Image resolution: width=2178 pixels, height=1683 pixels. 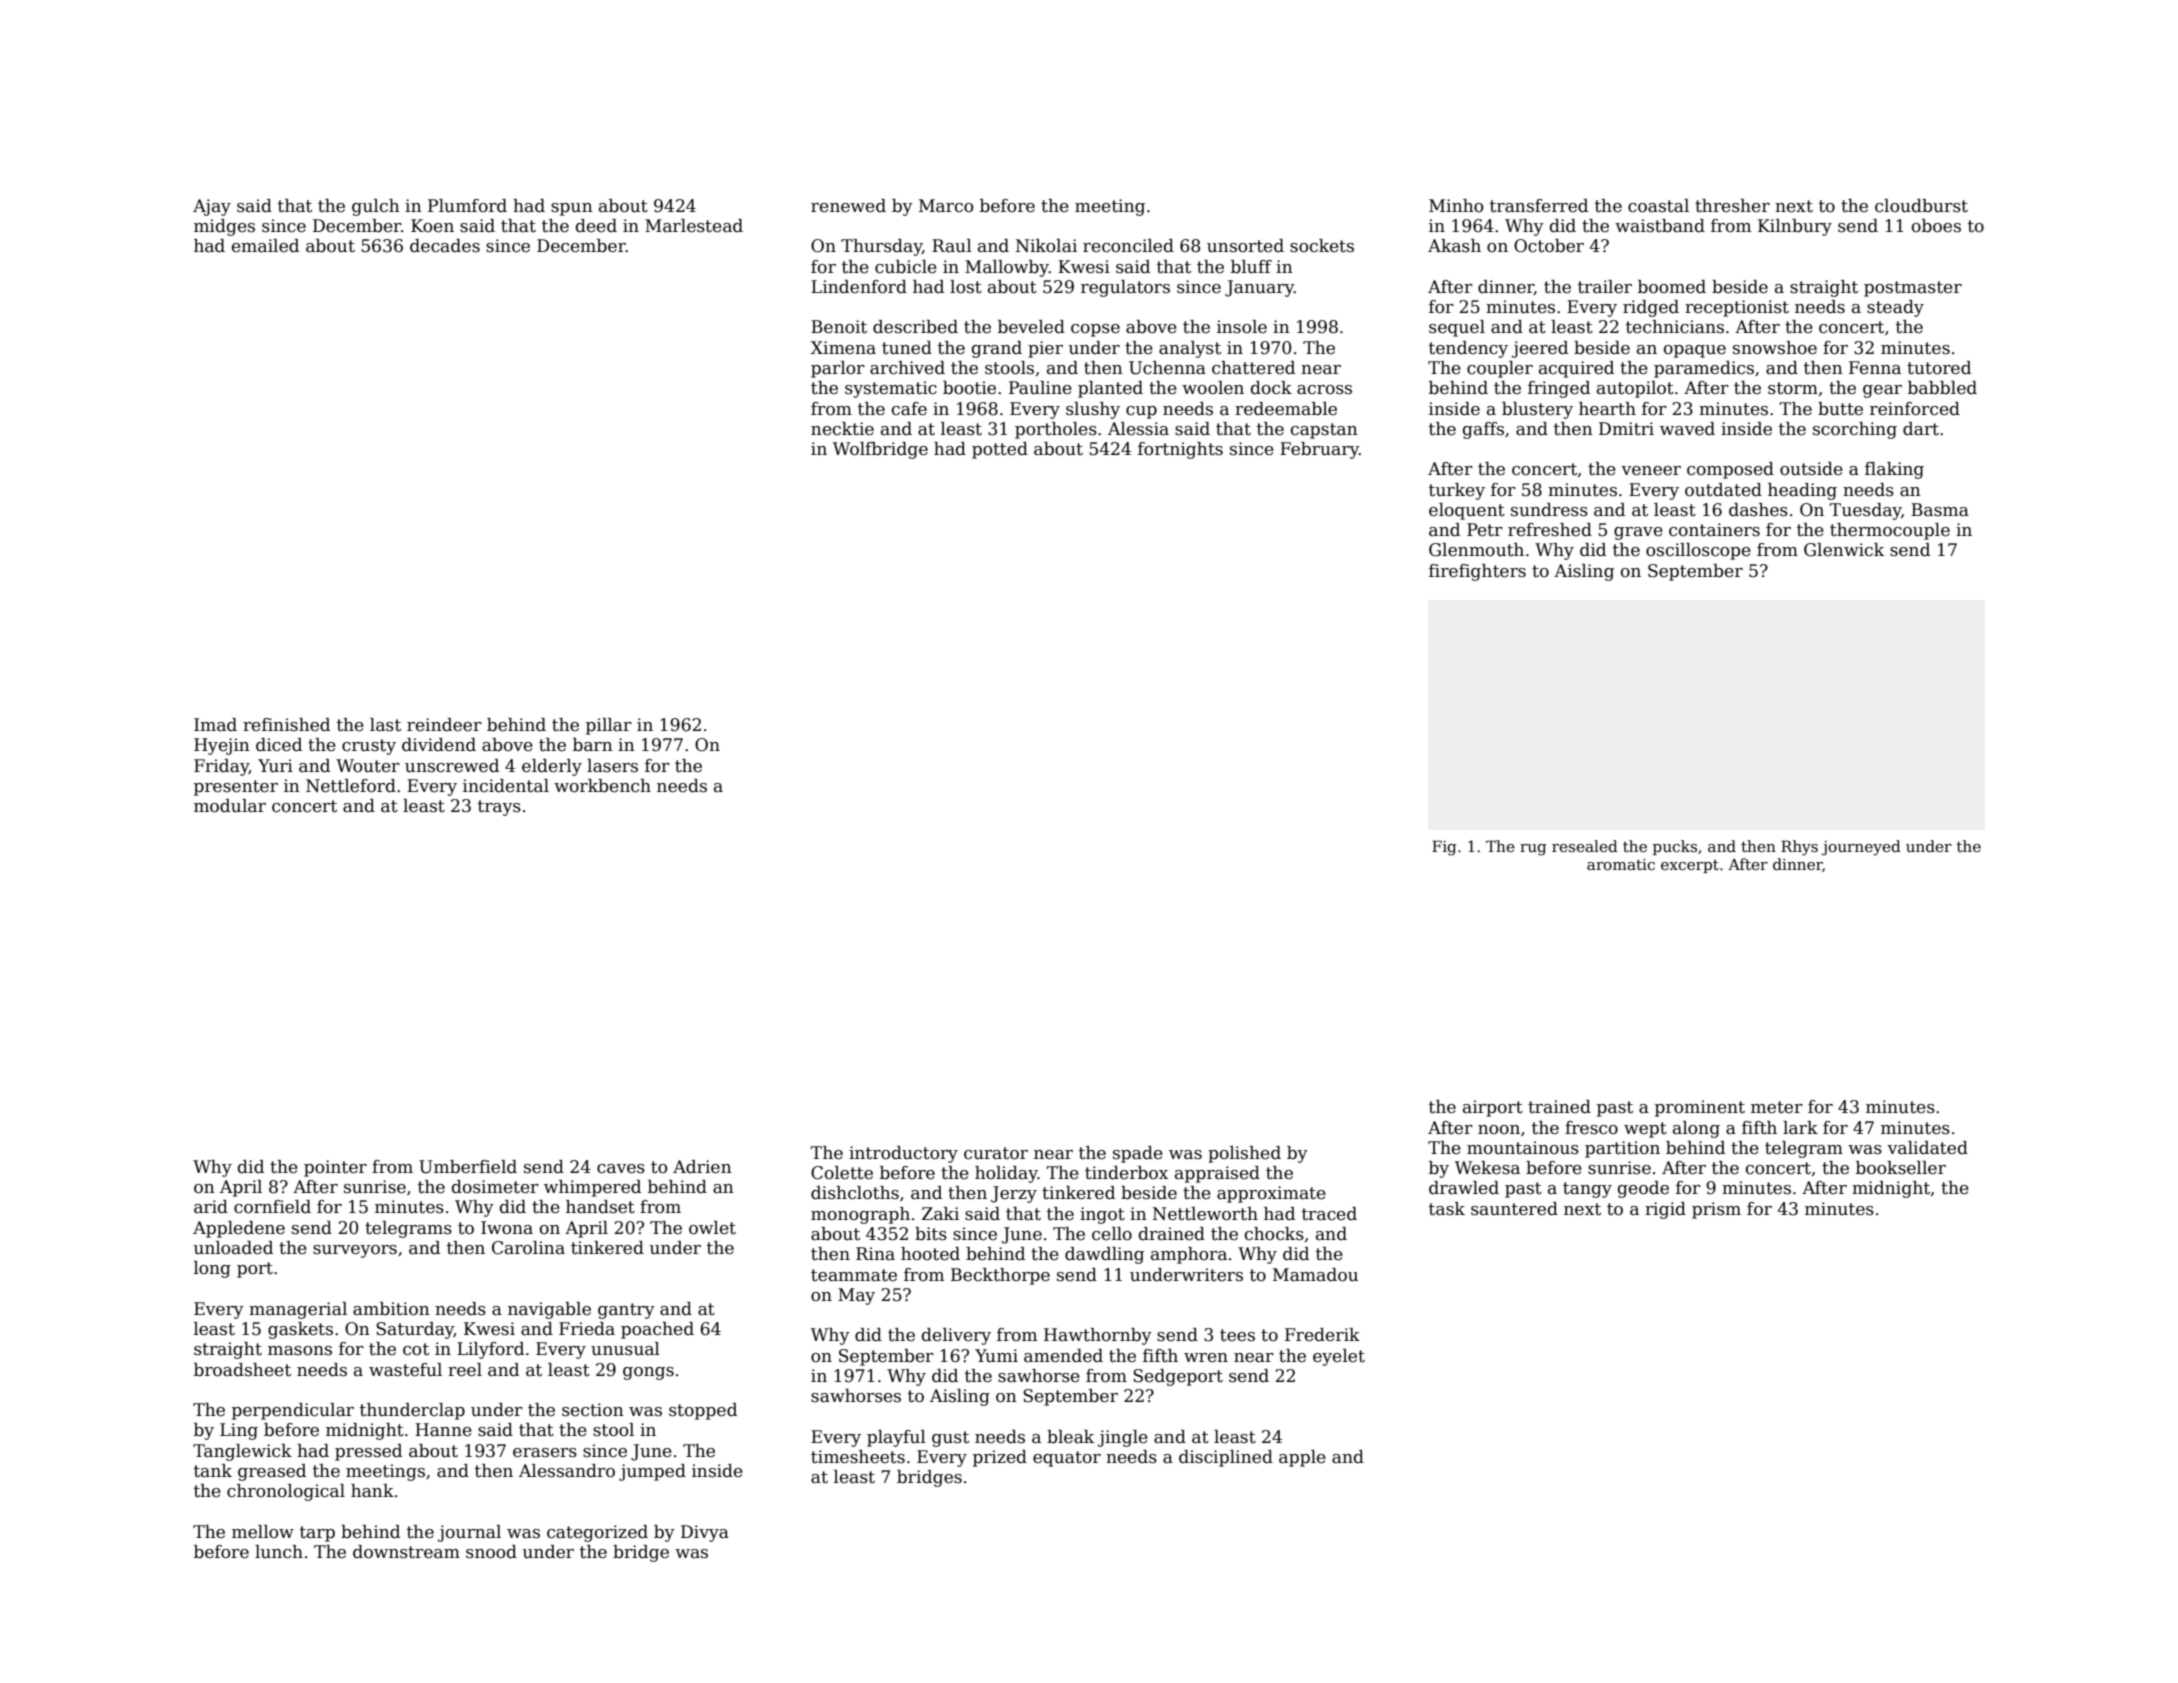 I want to click on Divya, so click(x=705, y=1533).
